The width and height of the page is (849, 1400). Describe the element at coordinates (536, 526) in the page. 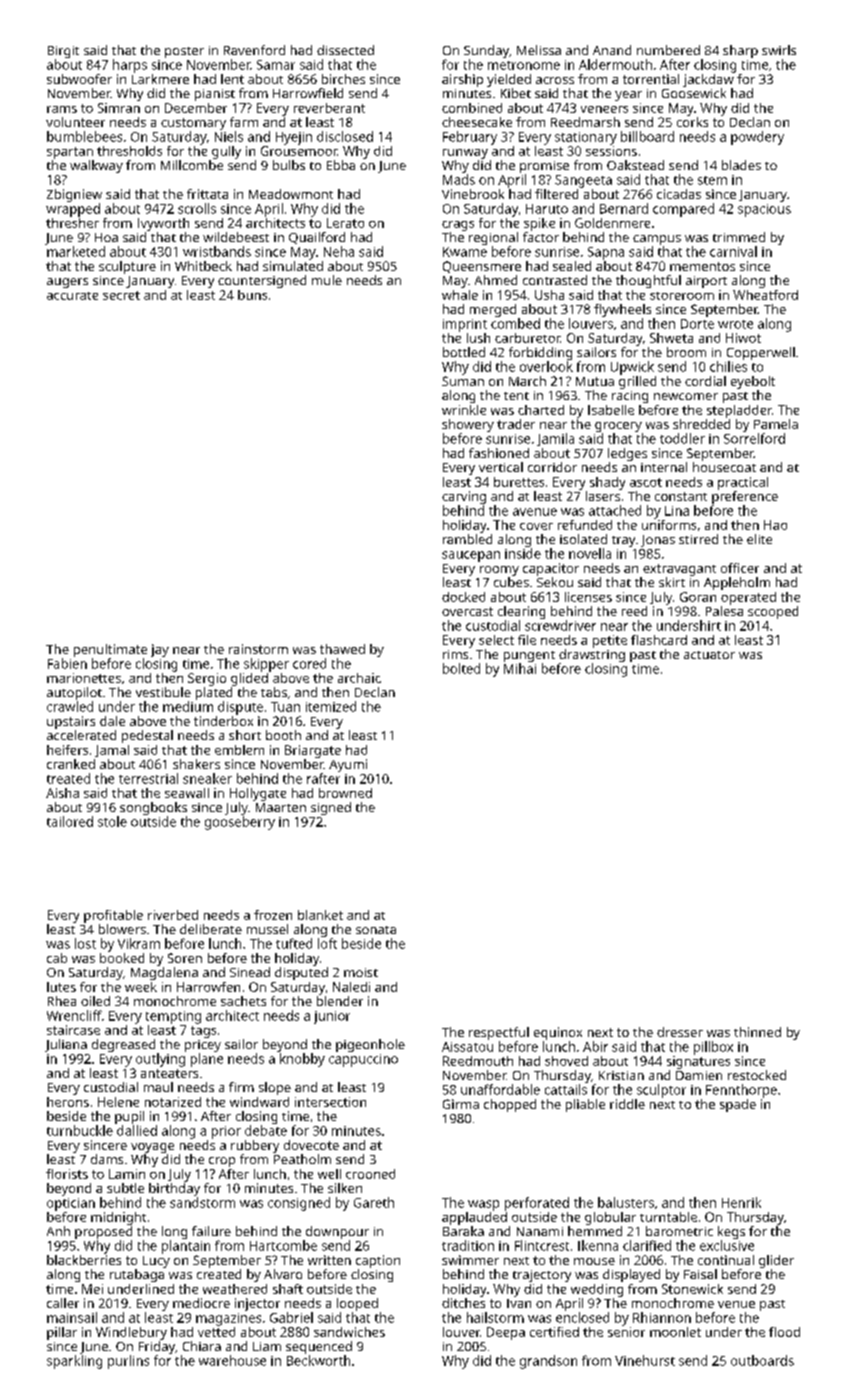

I see `cover` at that location.
